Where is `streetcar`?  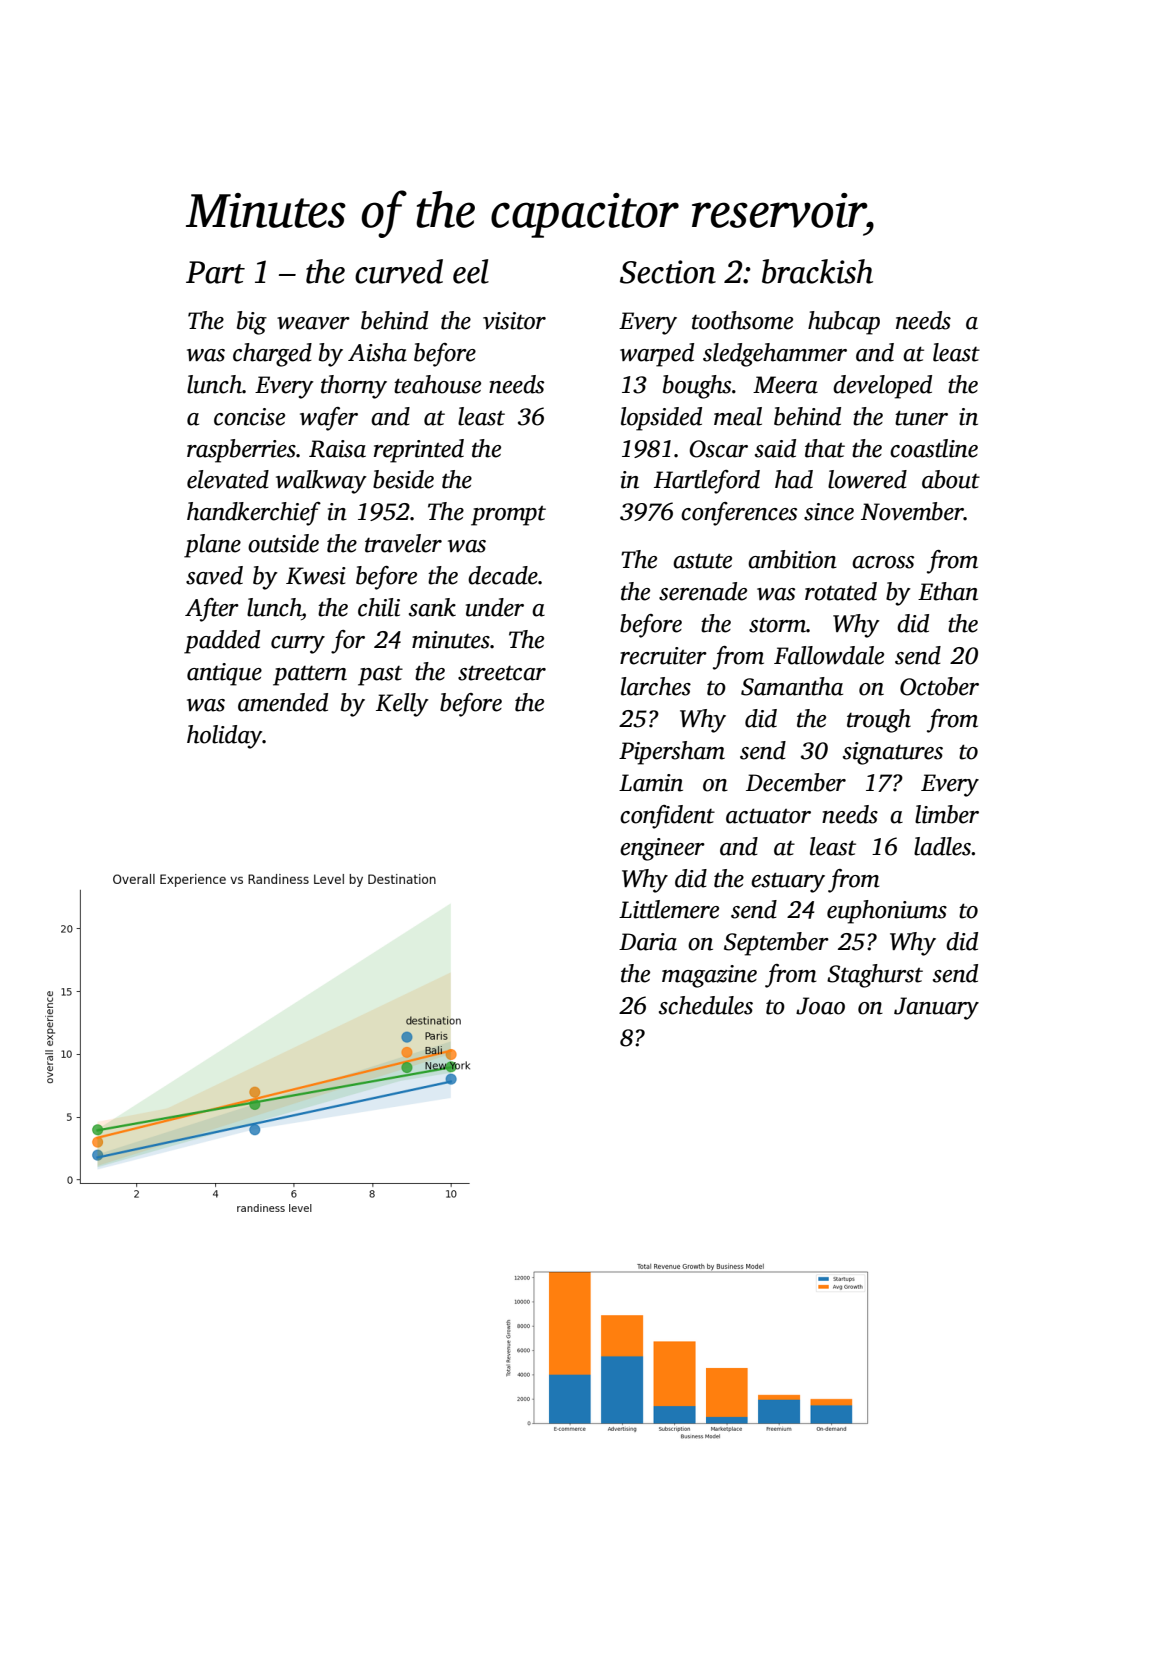
streetcar is located at coordinates (502, 673).
